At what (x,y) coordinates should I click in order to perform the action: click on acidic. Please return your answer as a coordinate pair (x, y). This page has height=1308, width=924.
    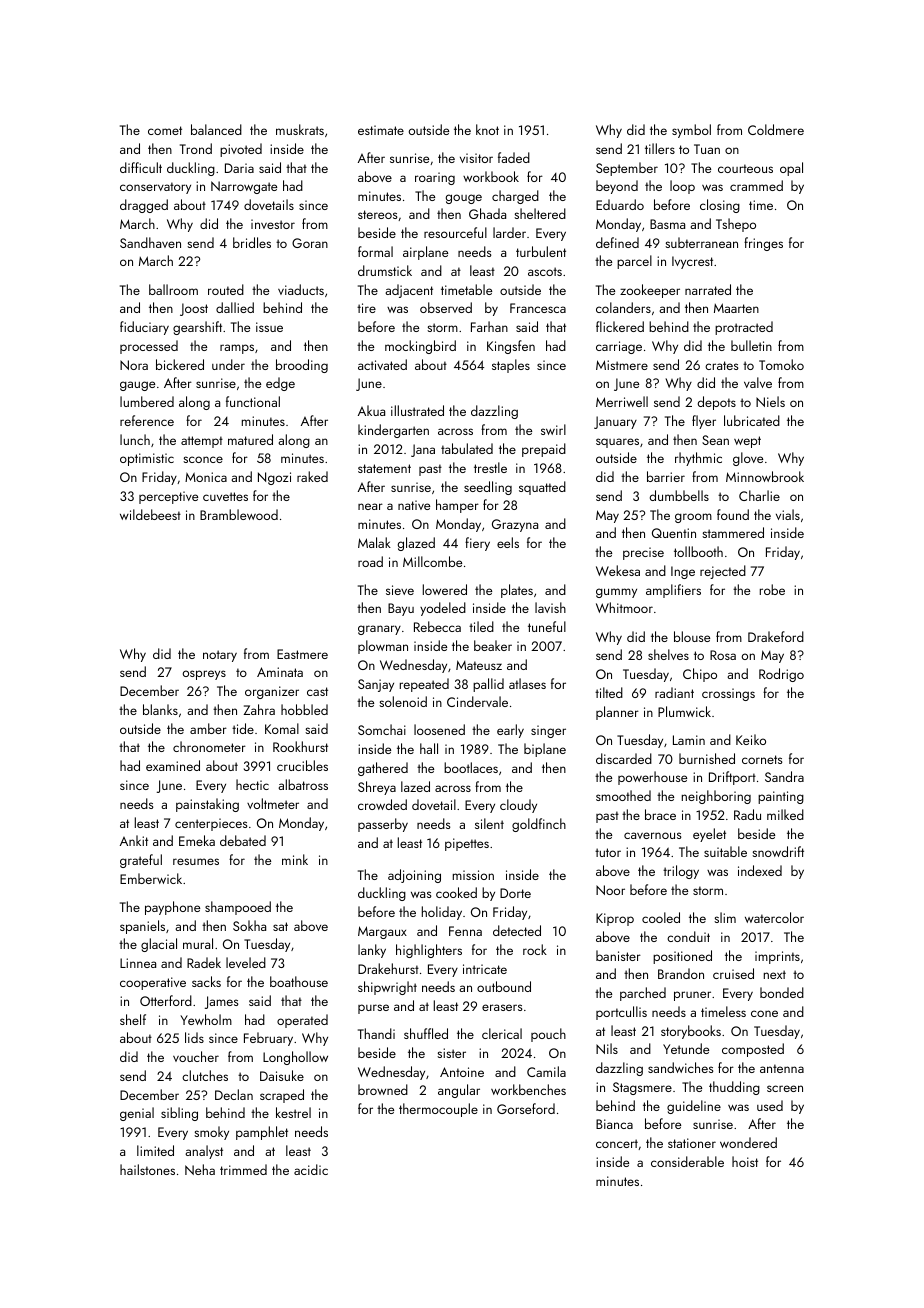
    Looking at the image, I should click on (311, 1169).
